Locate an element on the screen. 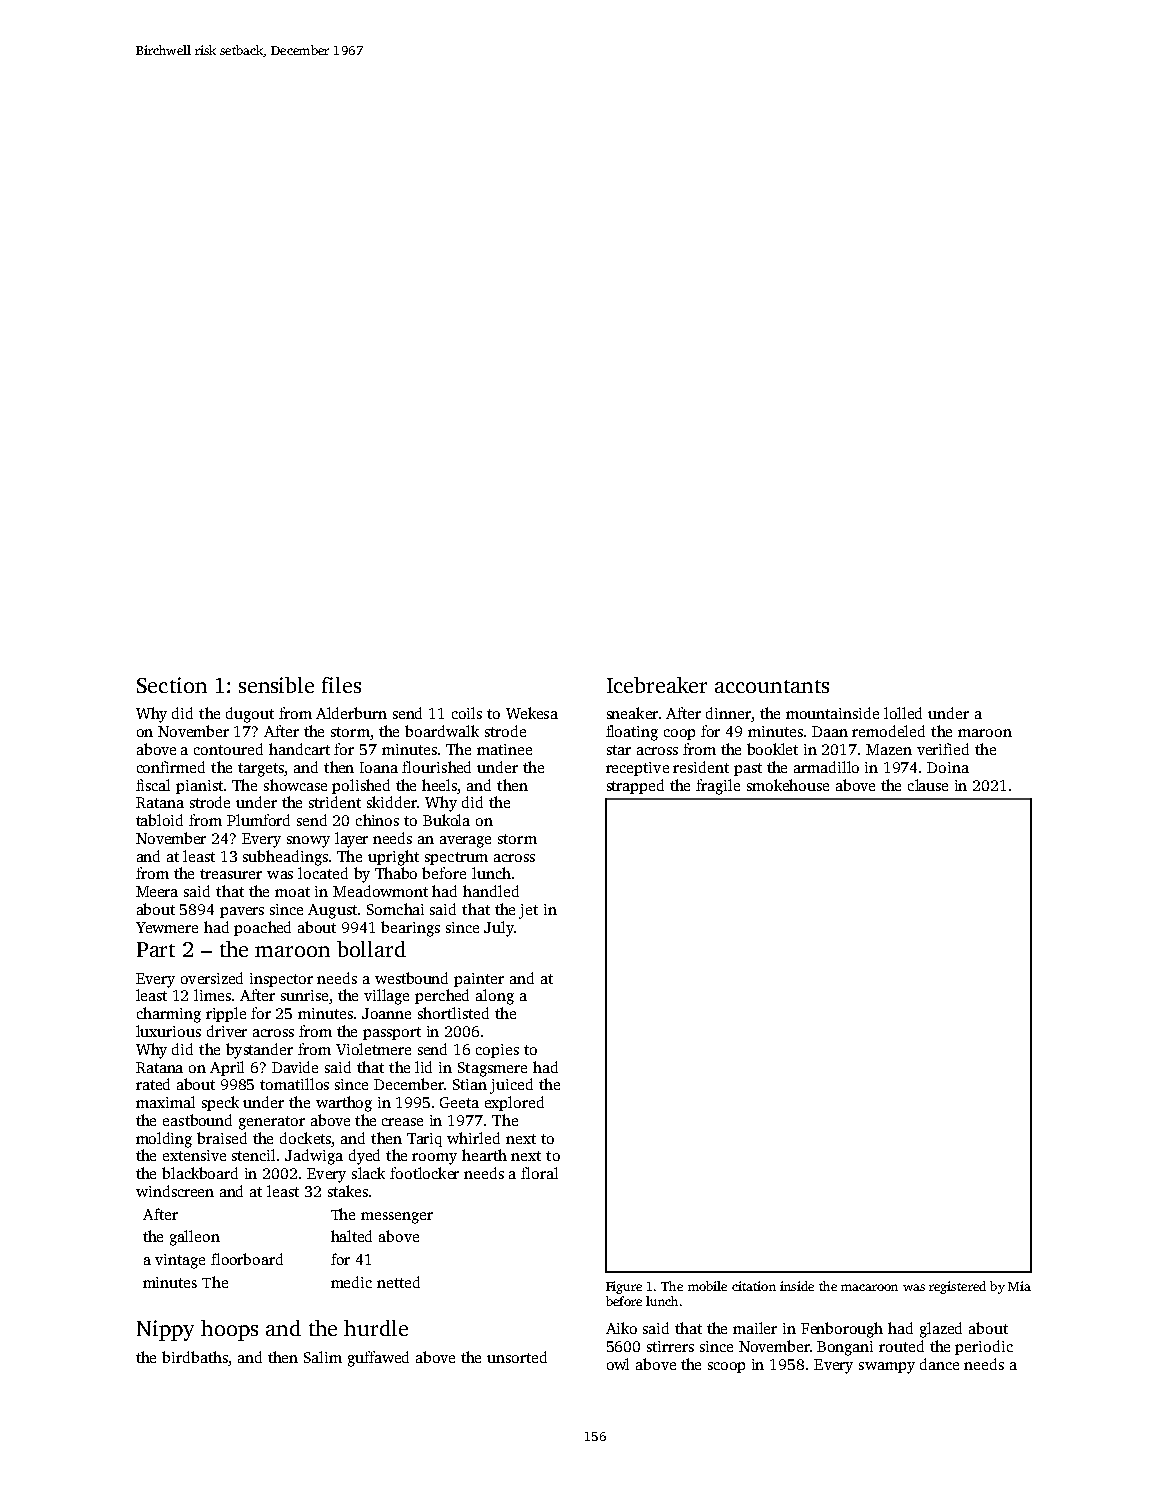  jet is located at coordinates (528, 911).
